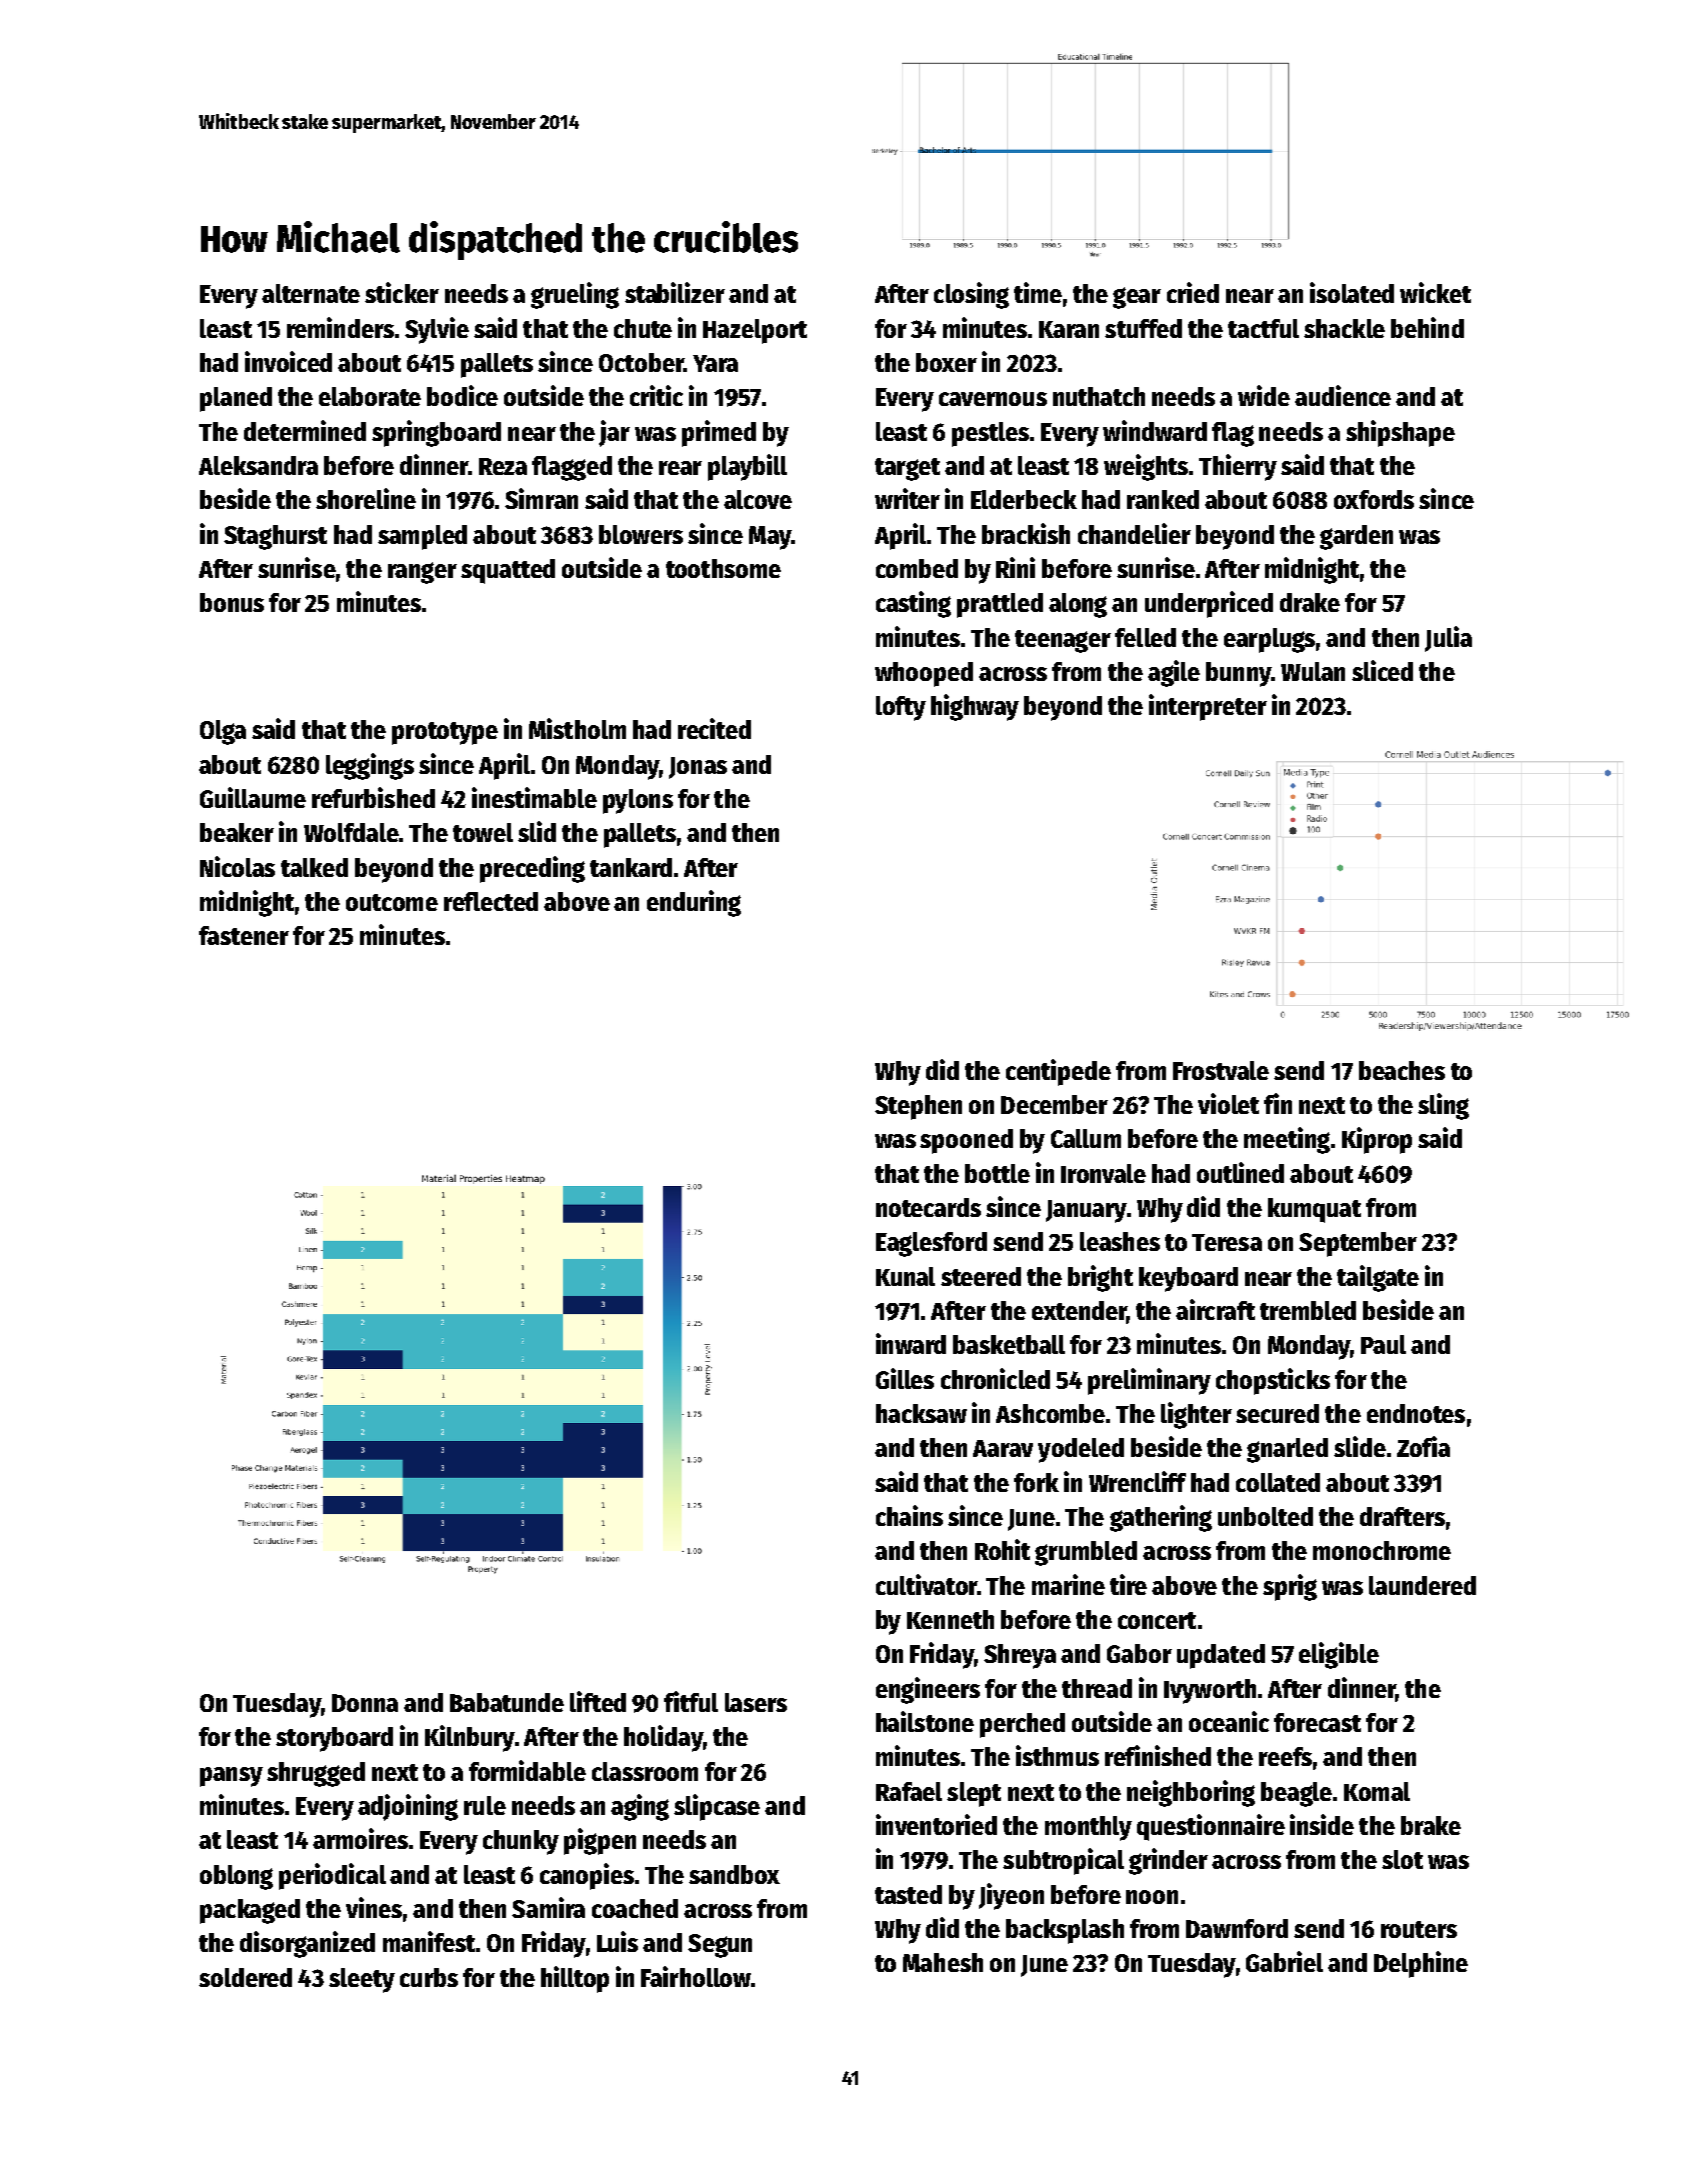 The width and height of the screenshot is (1683, 2178). What do you see at coordinates (1287, 1140) in the screenshot?
I see `meeting` at bounding box center [1287, 1140].
